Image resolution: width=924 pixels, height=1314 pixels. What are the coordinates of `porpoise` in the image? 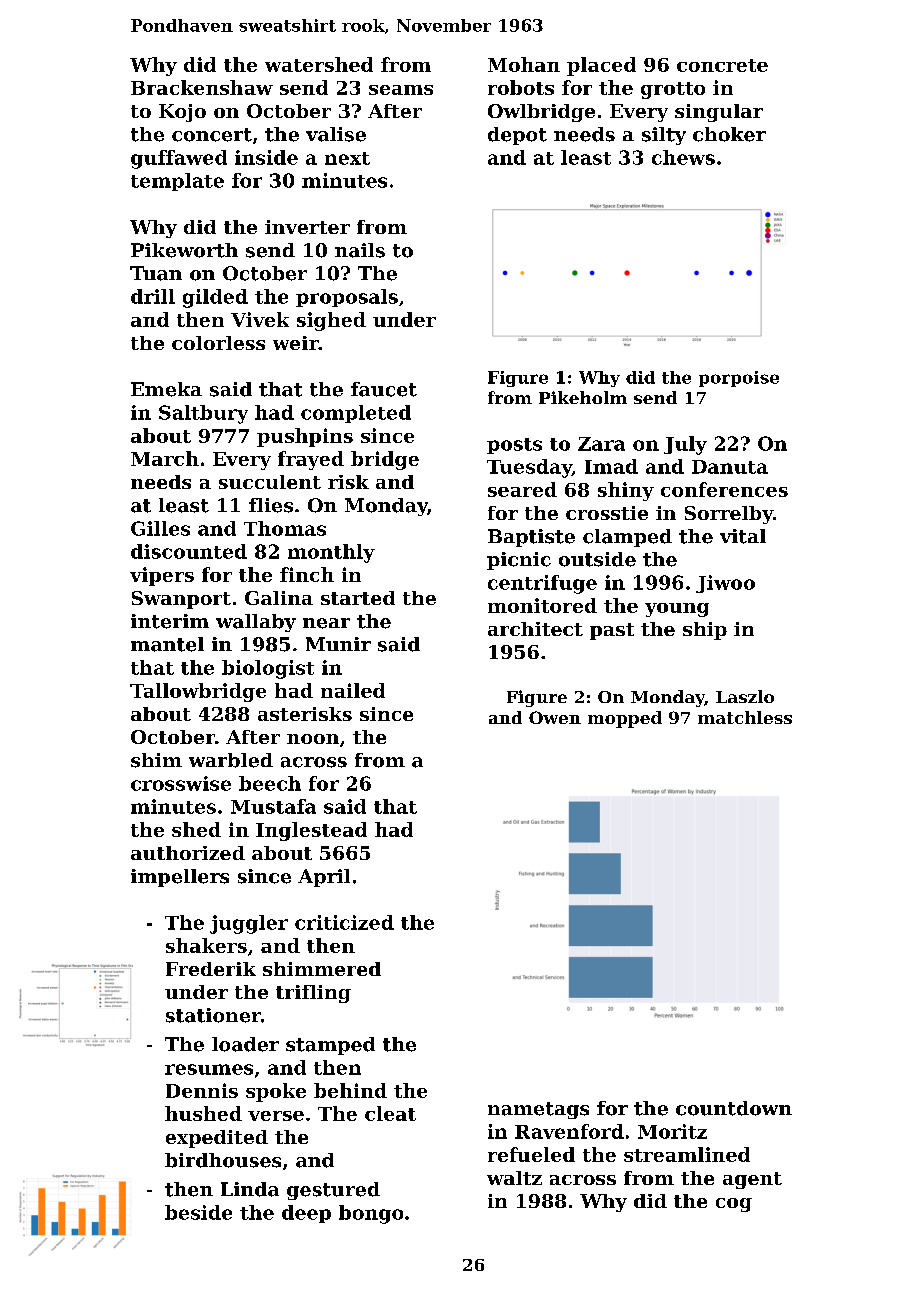 It's located at (739, 379).
